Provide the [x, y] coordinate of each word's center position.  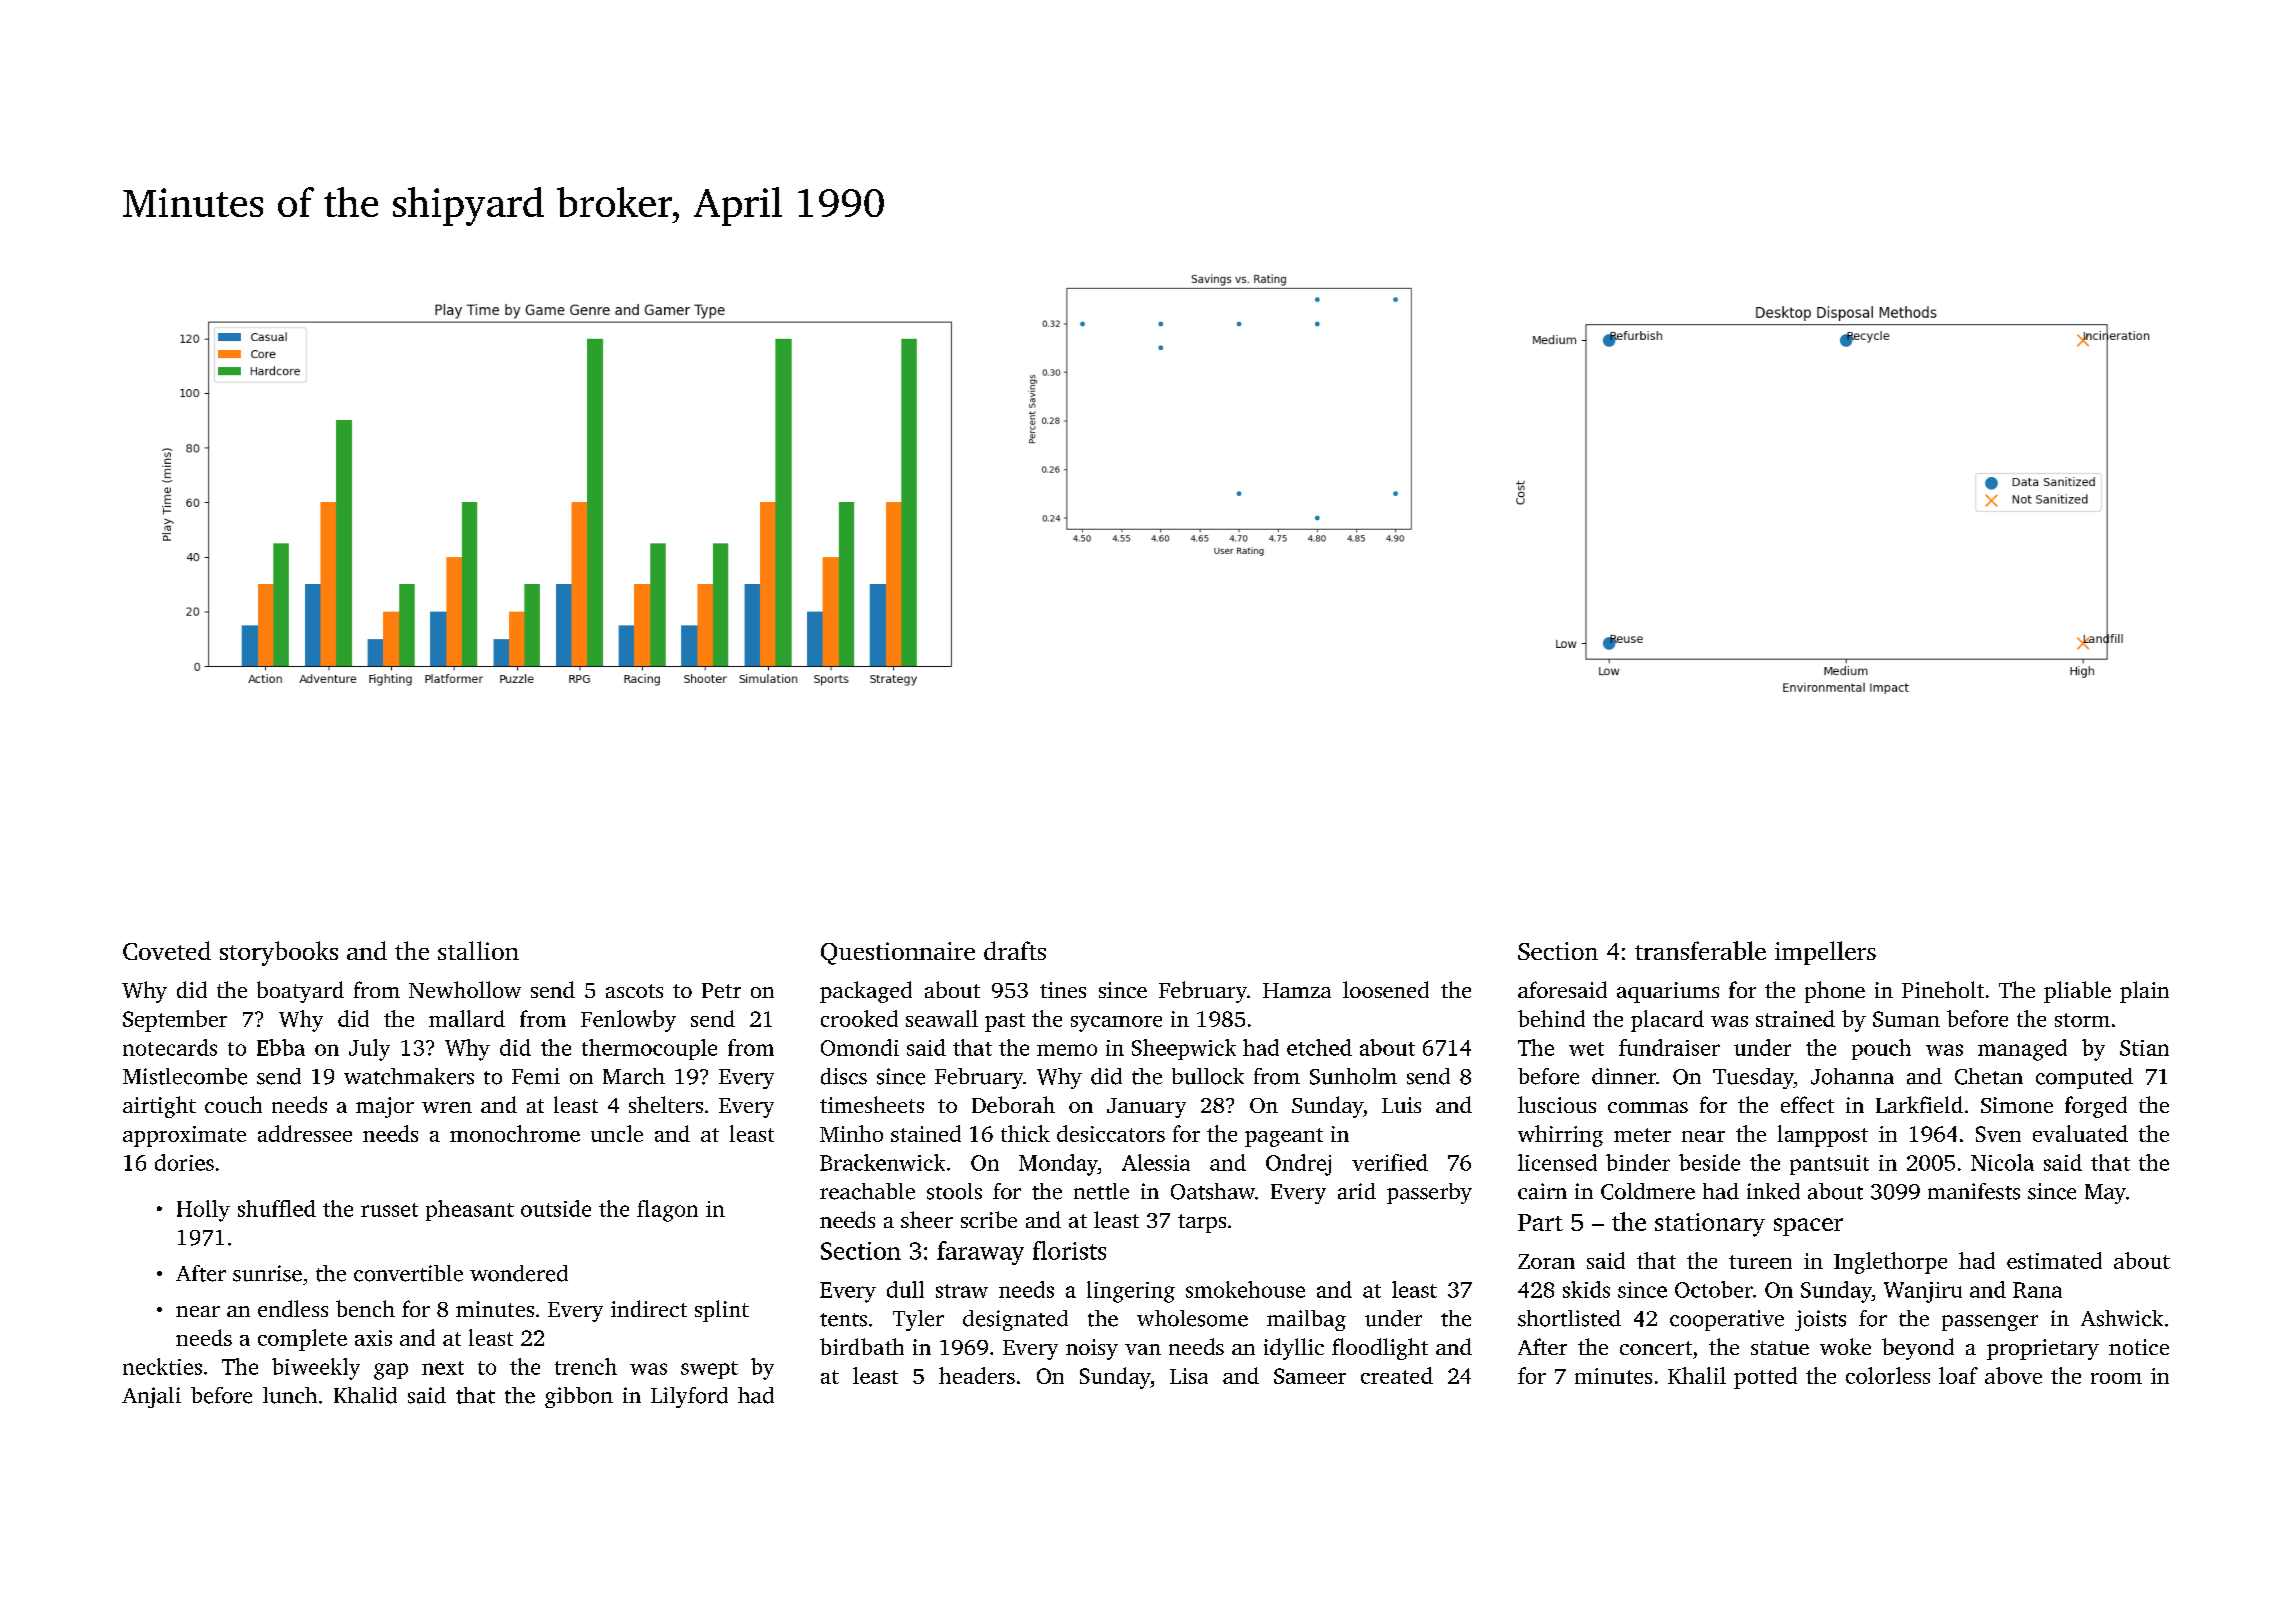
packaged [866, 992]
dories [184, 1162]
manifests [1974, 1191]
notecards [170, 1047]
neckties [162, 1366]
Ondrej [1298, 1165]
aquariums [1668, 992]
